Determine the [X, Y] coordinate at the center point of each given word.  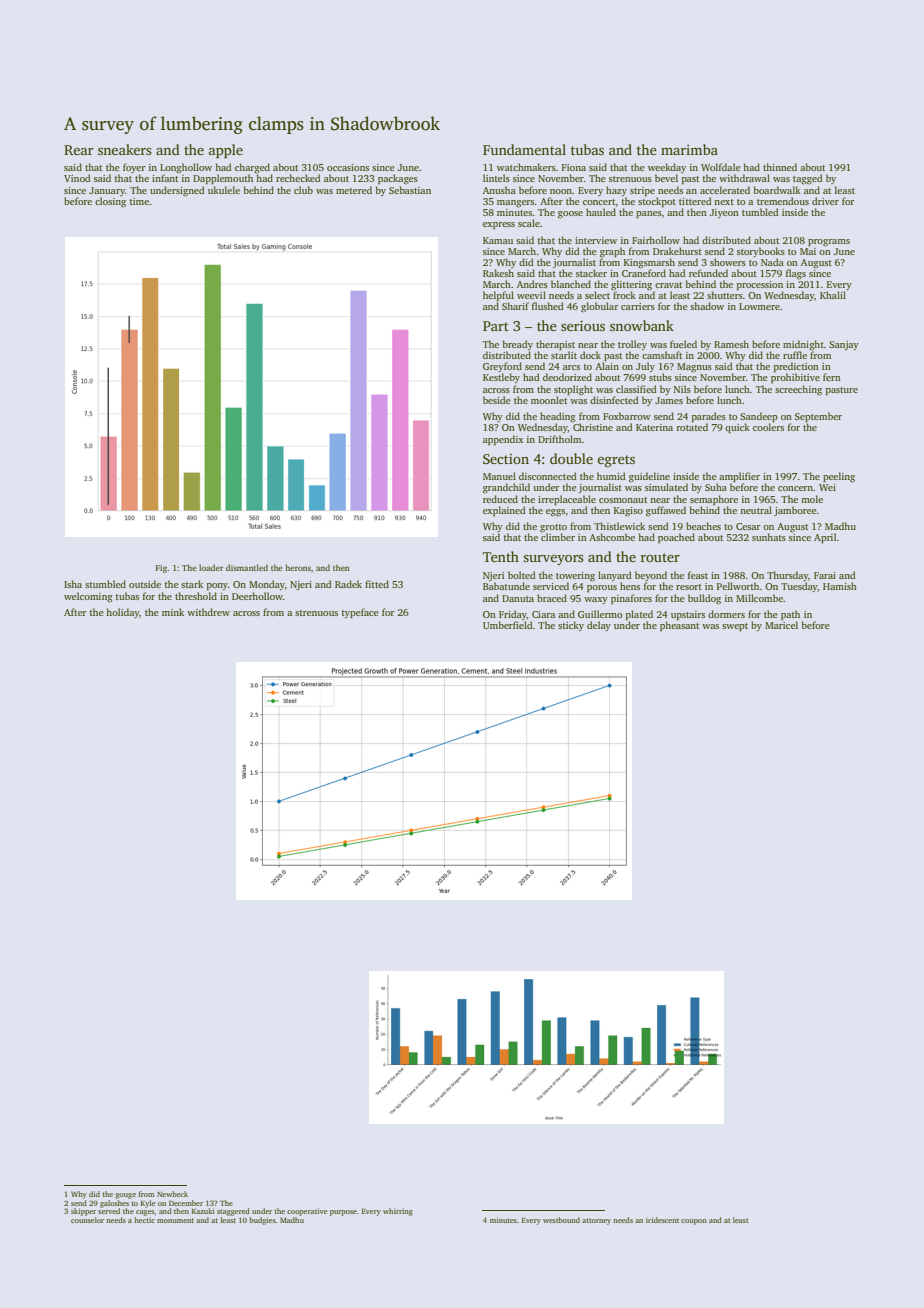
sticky [571, 626]
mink [173, 612]
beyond [651, 576]
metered [354, 190]
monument [175, 1220]
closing [110, 202]
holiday [122, 613]
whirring [398, 1212]
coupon [694, 1222]
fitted [377, 584]
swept [735, 627]
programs [829, 243]
